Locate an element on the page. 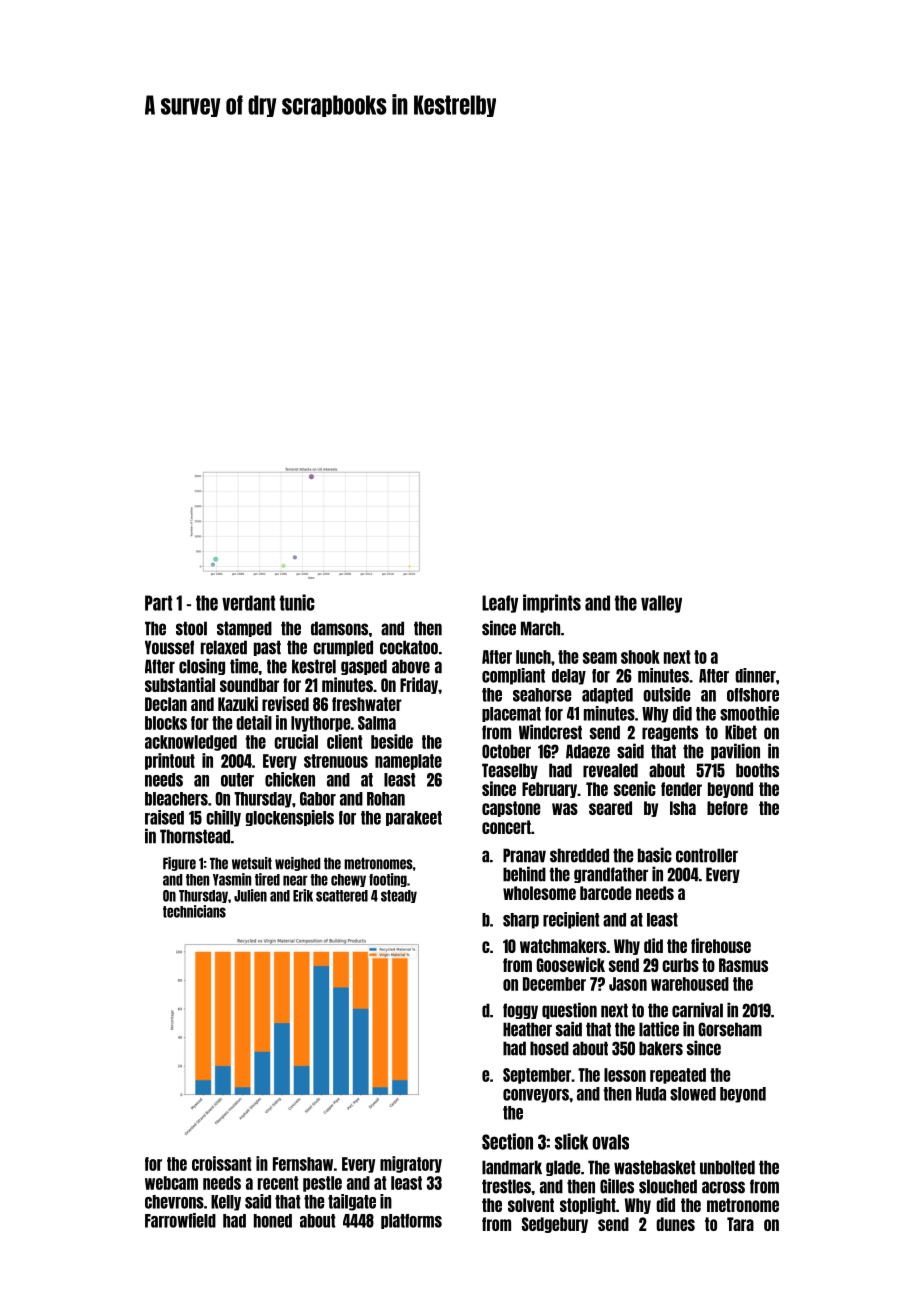 This document has width=924, height=1314. valley is located at coordinates (661, 604).
